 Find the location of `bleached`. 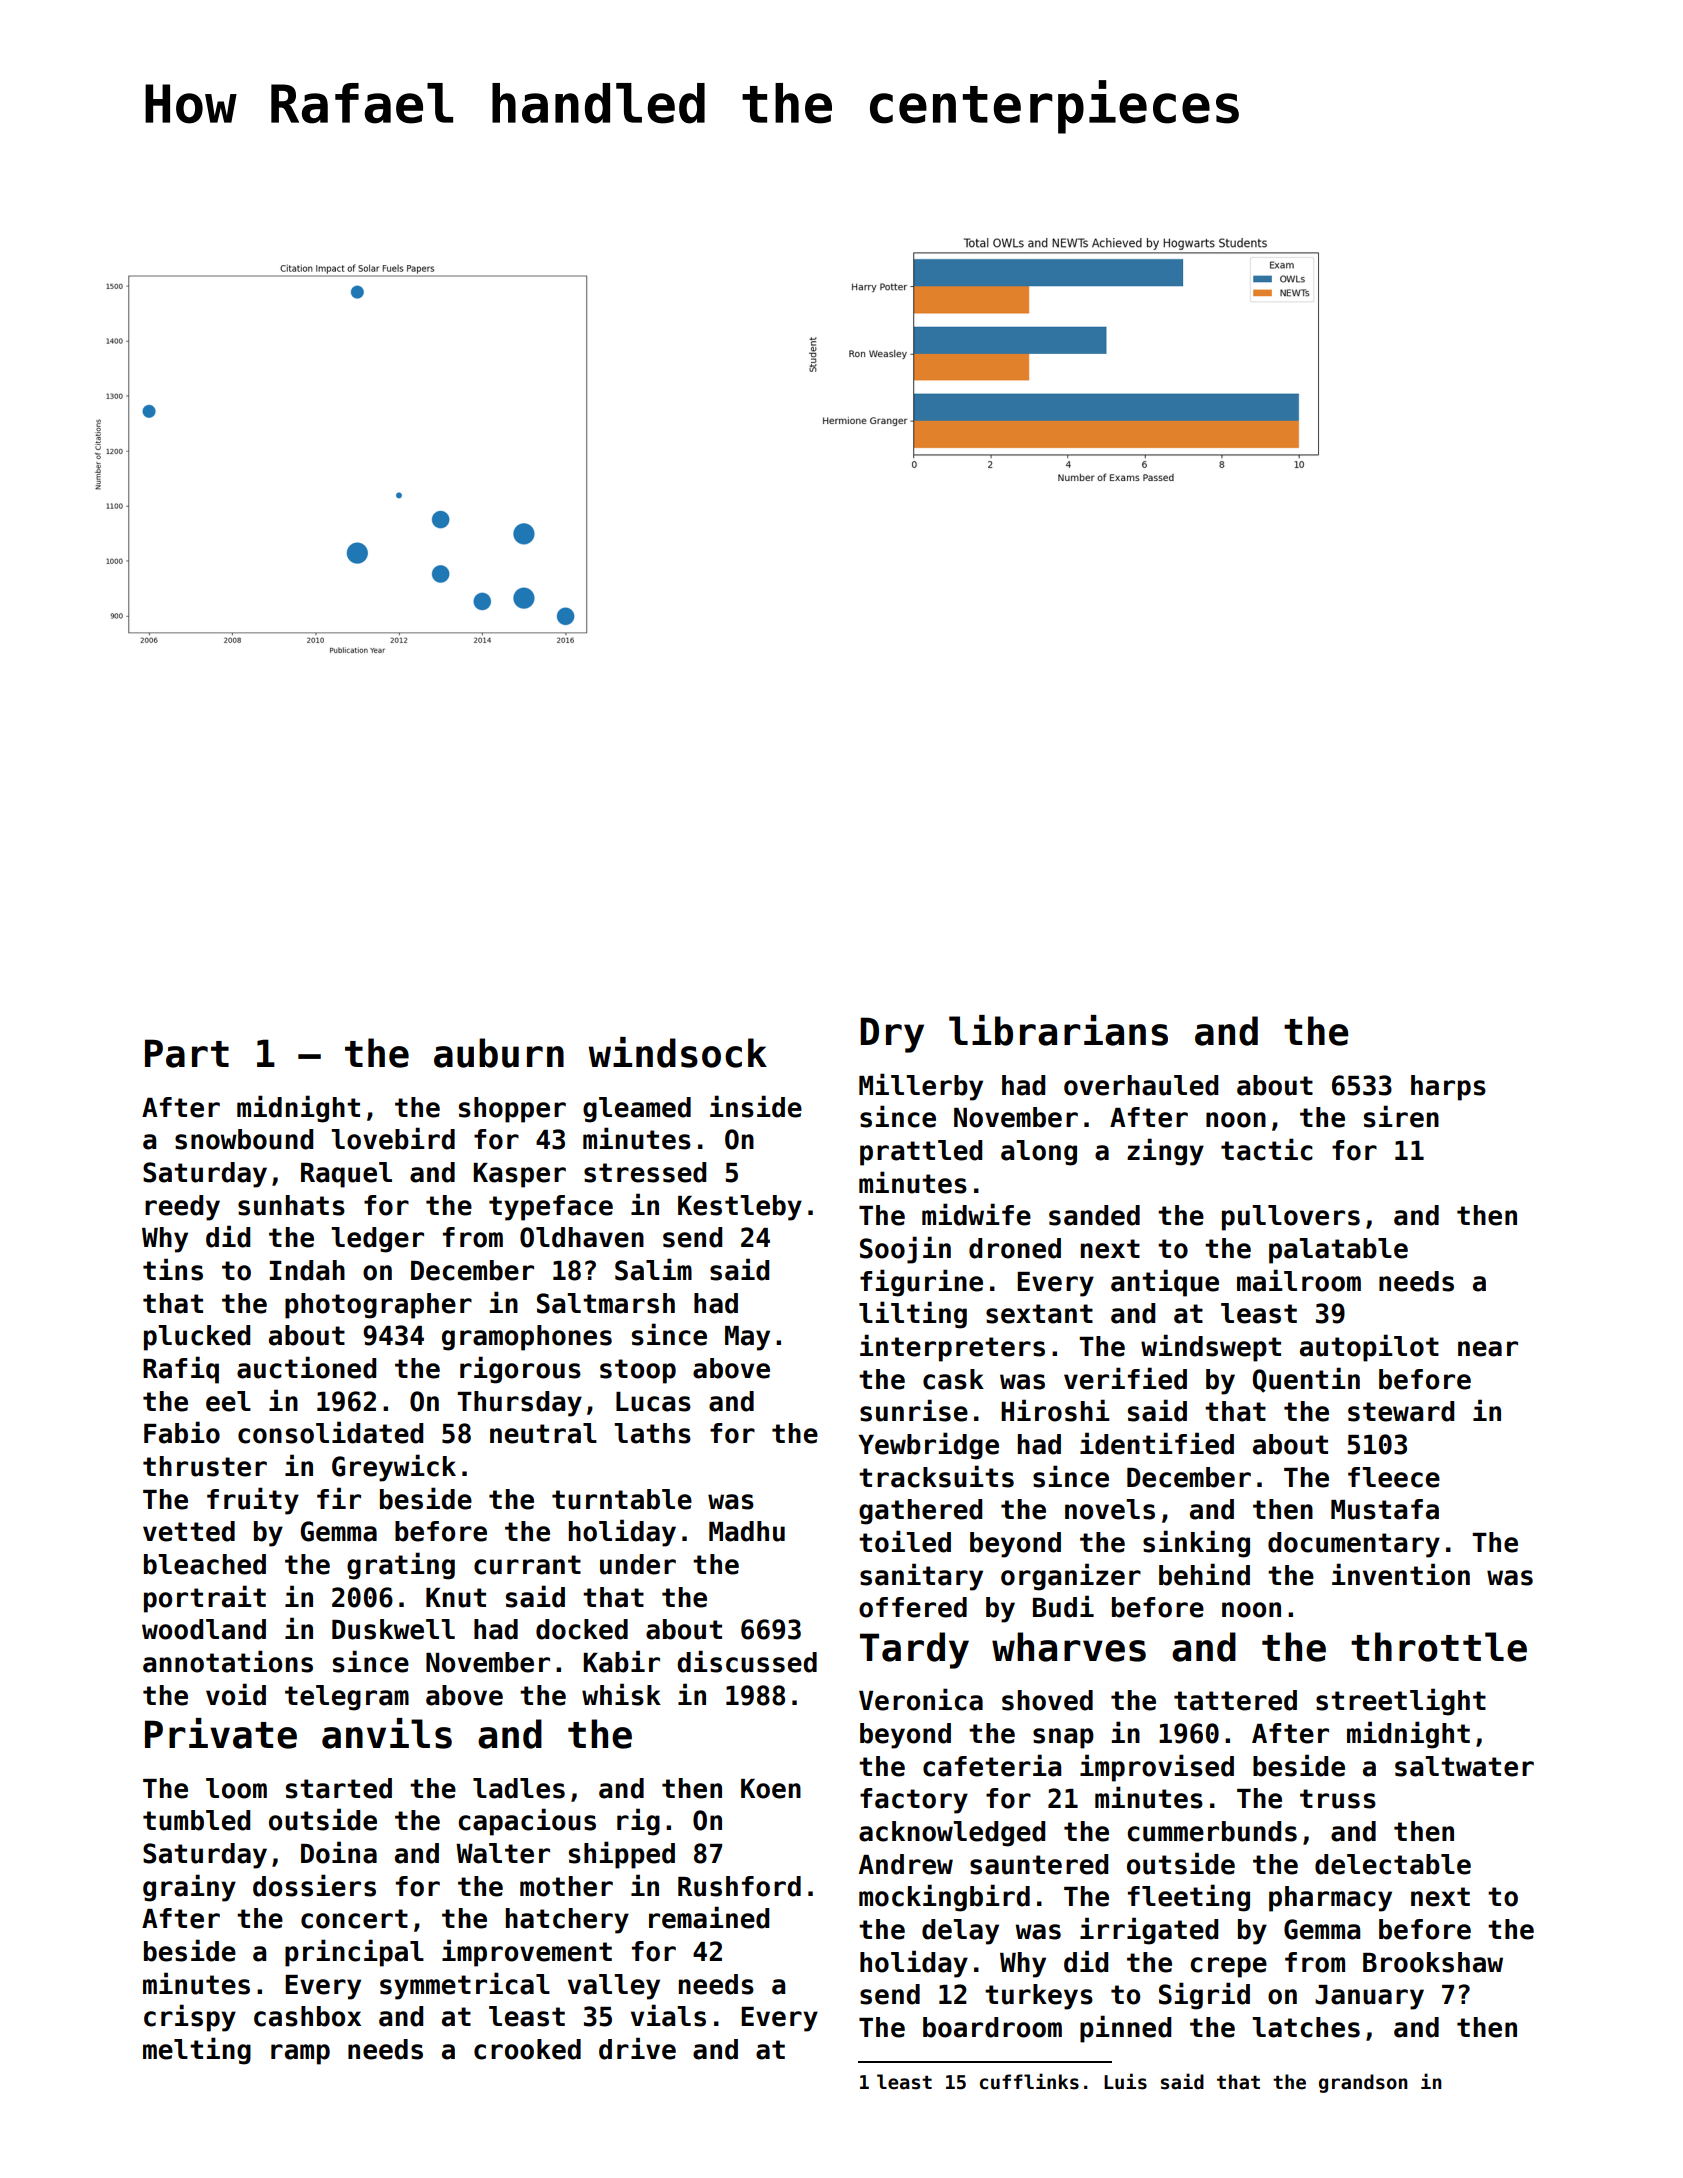

bleached is located at coordinates (205, 1564).
